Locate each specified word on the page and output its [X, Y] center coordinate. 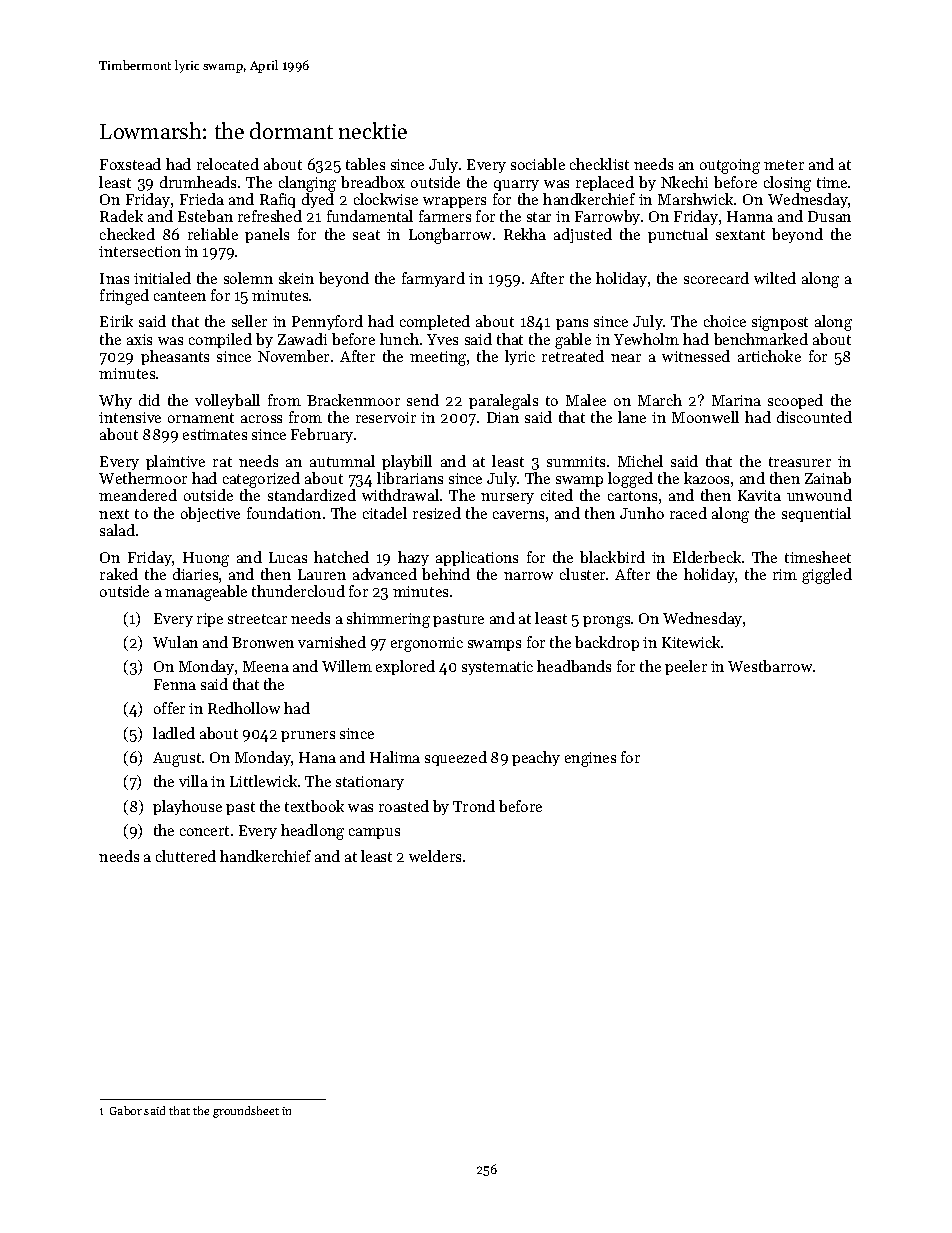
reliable [213, 234]
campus [374, 833]
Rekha [525, 234]
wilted [775, 278]
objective [210, 514]
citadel [385, 513]
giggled [827, 576]
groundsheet [246, 1112]
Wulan [175, 642]
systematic [497, 668]
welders [435, 856]
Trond [474, 806]
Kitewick [691, 642]
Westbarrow [770, 666]
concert [204, 831]
